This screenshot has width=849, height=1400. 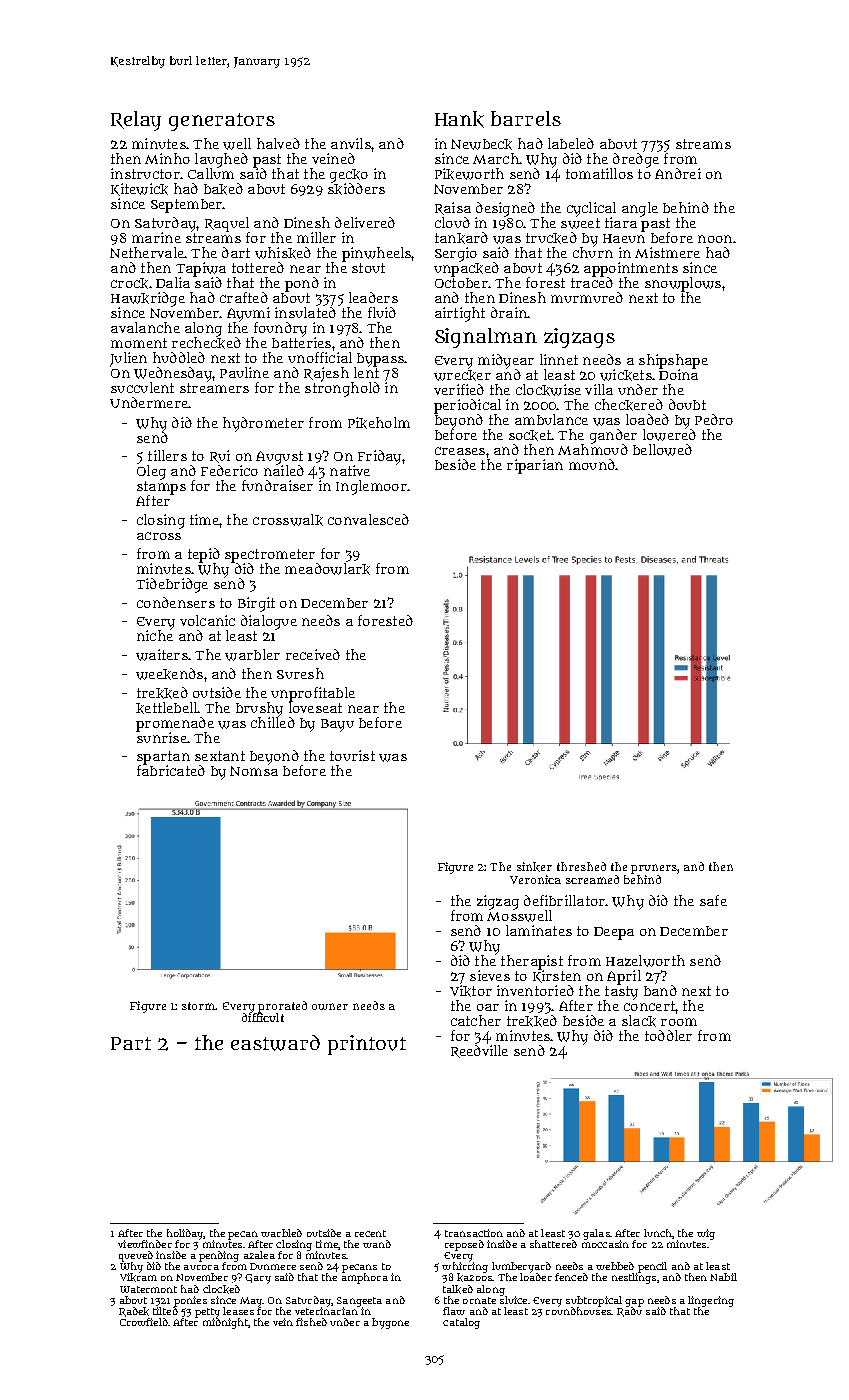 What do you see at coordinates (330, 1006) in the screenshot?
I see `owner` at bounding box center [330, 1006].
